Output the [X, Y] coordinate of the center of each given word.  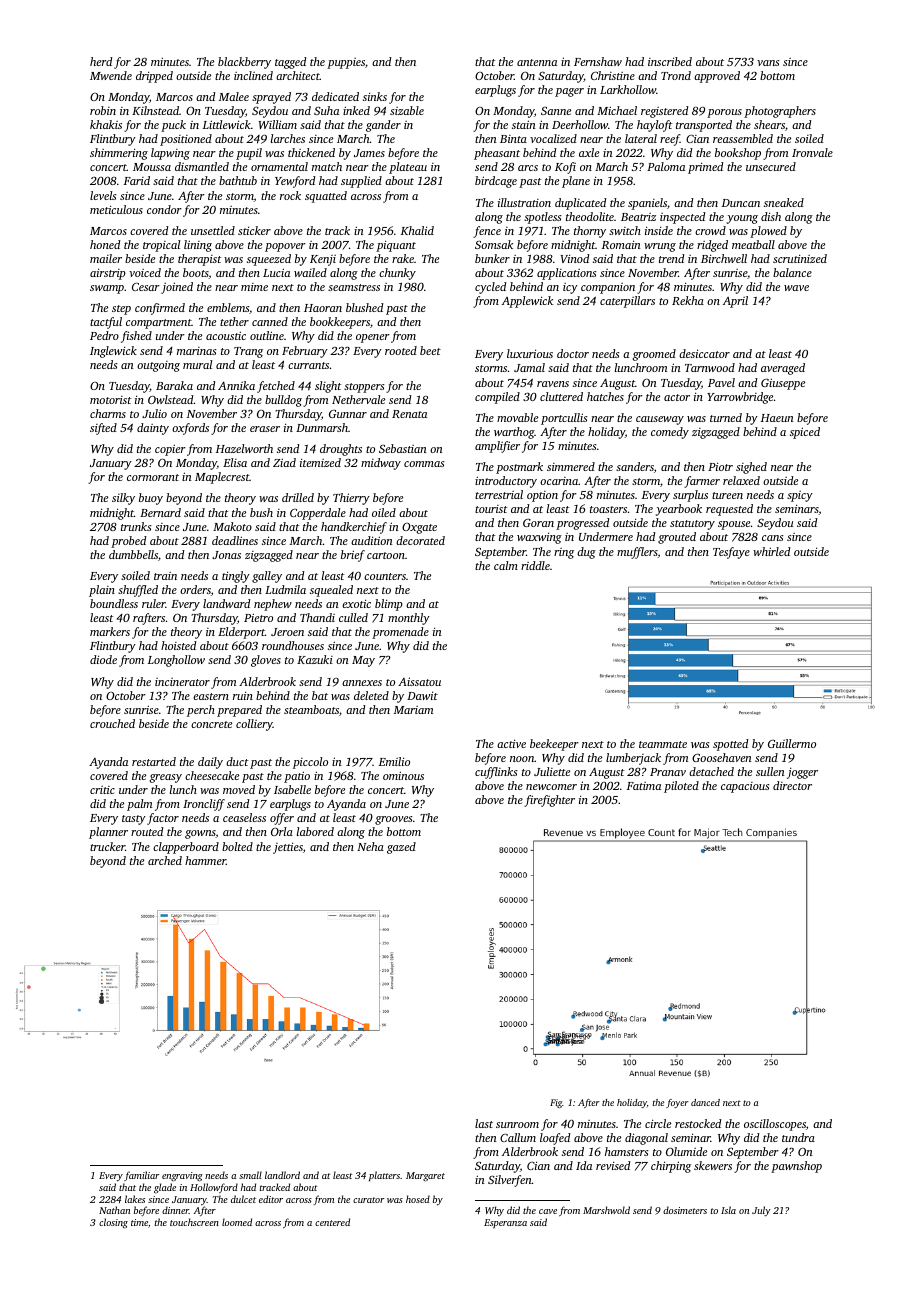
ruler [154, 603]
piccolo [310, 763]
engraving [182, 1177]
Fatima [644, 786]
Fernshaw [598, 61]
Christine [613, 75]
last [484, 1123]
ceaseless [244, 817]
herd [101, 61]
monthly [409, 619]
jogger [802, 773]
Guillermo [792, 743]
